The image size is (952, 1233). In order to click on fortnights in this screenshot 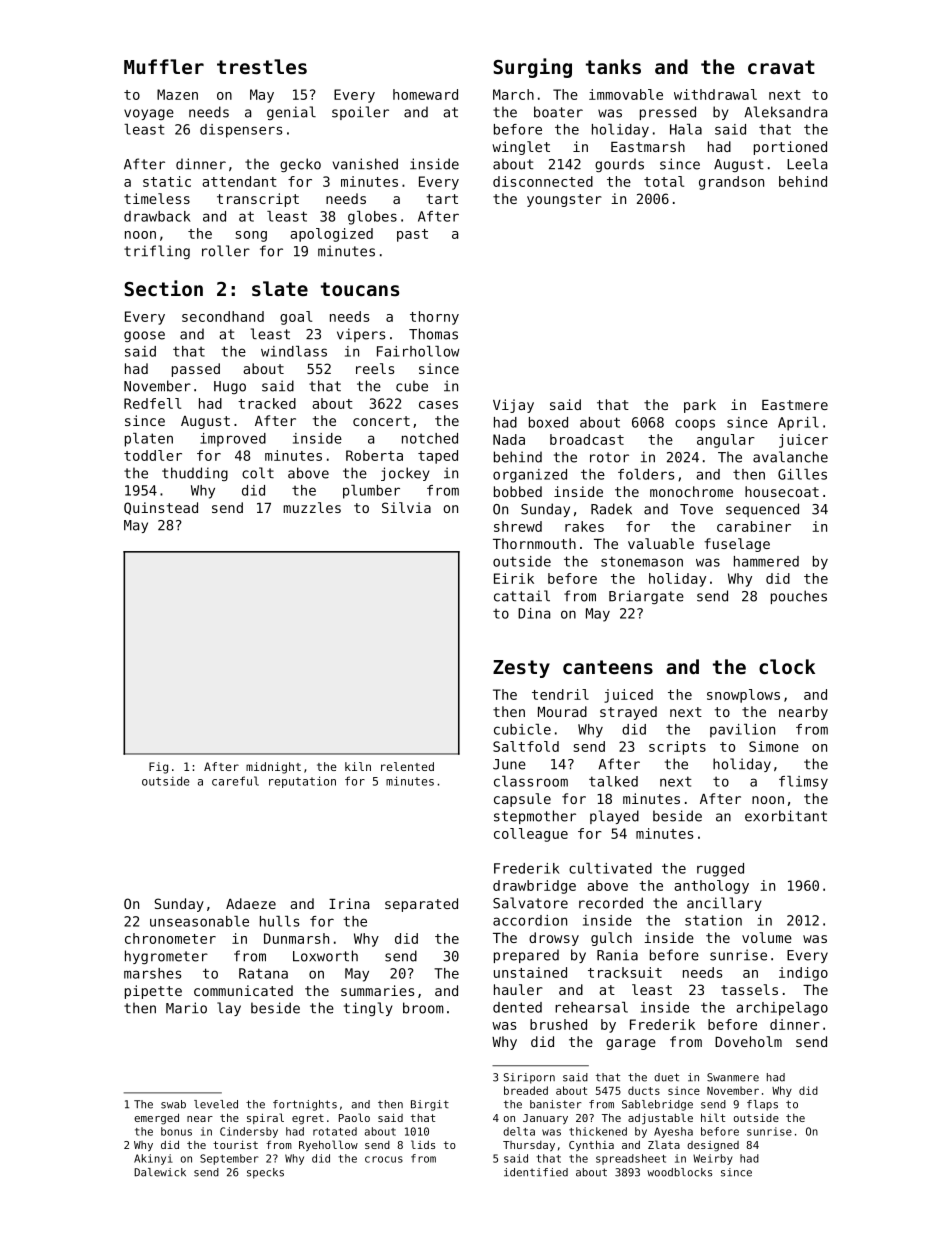, I will do `click(305, 1105)`.
